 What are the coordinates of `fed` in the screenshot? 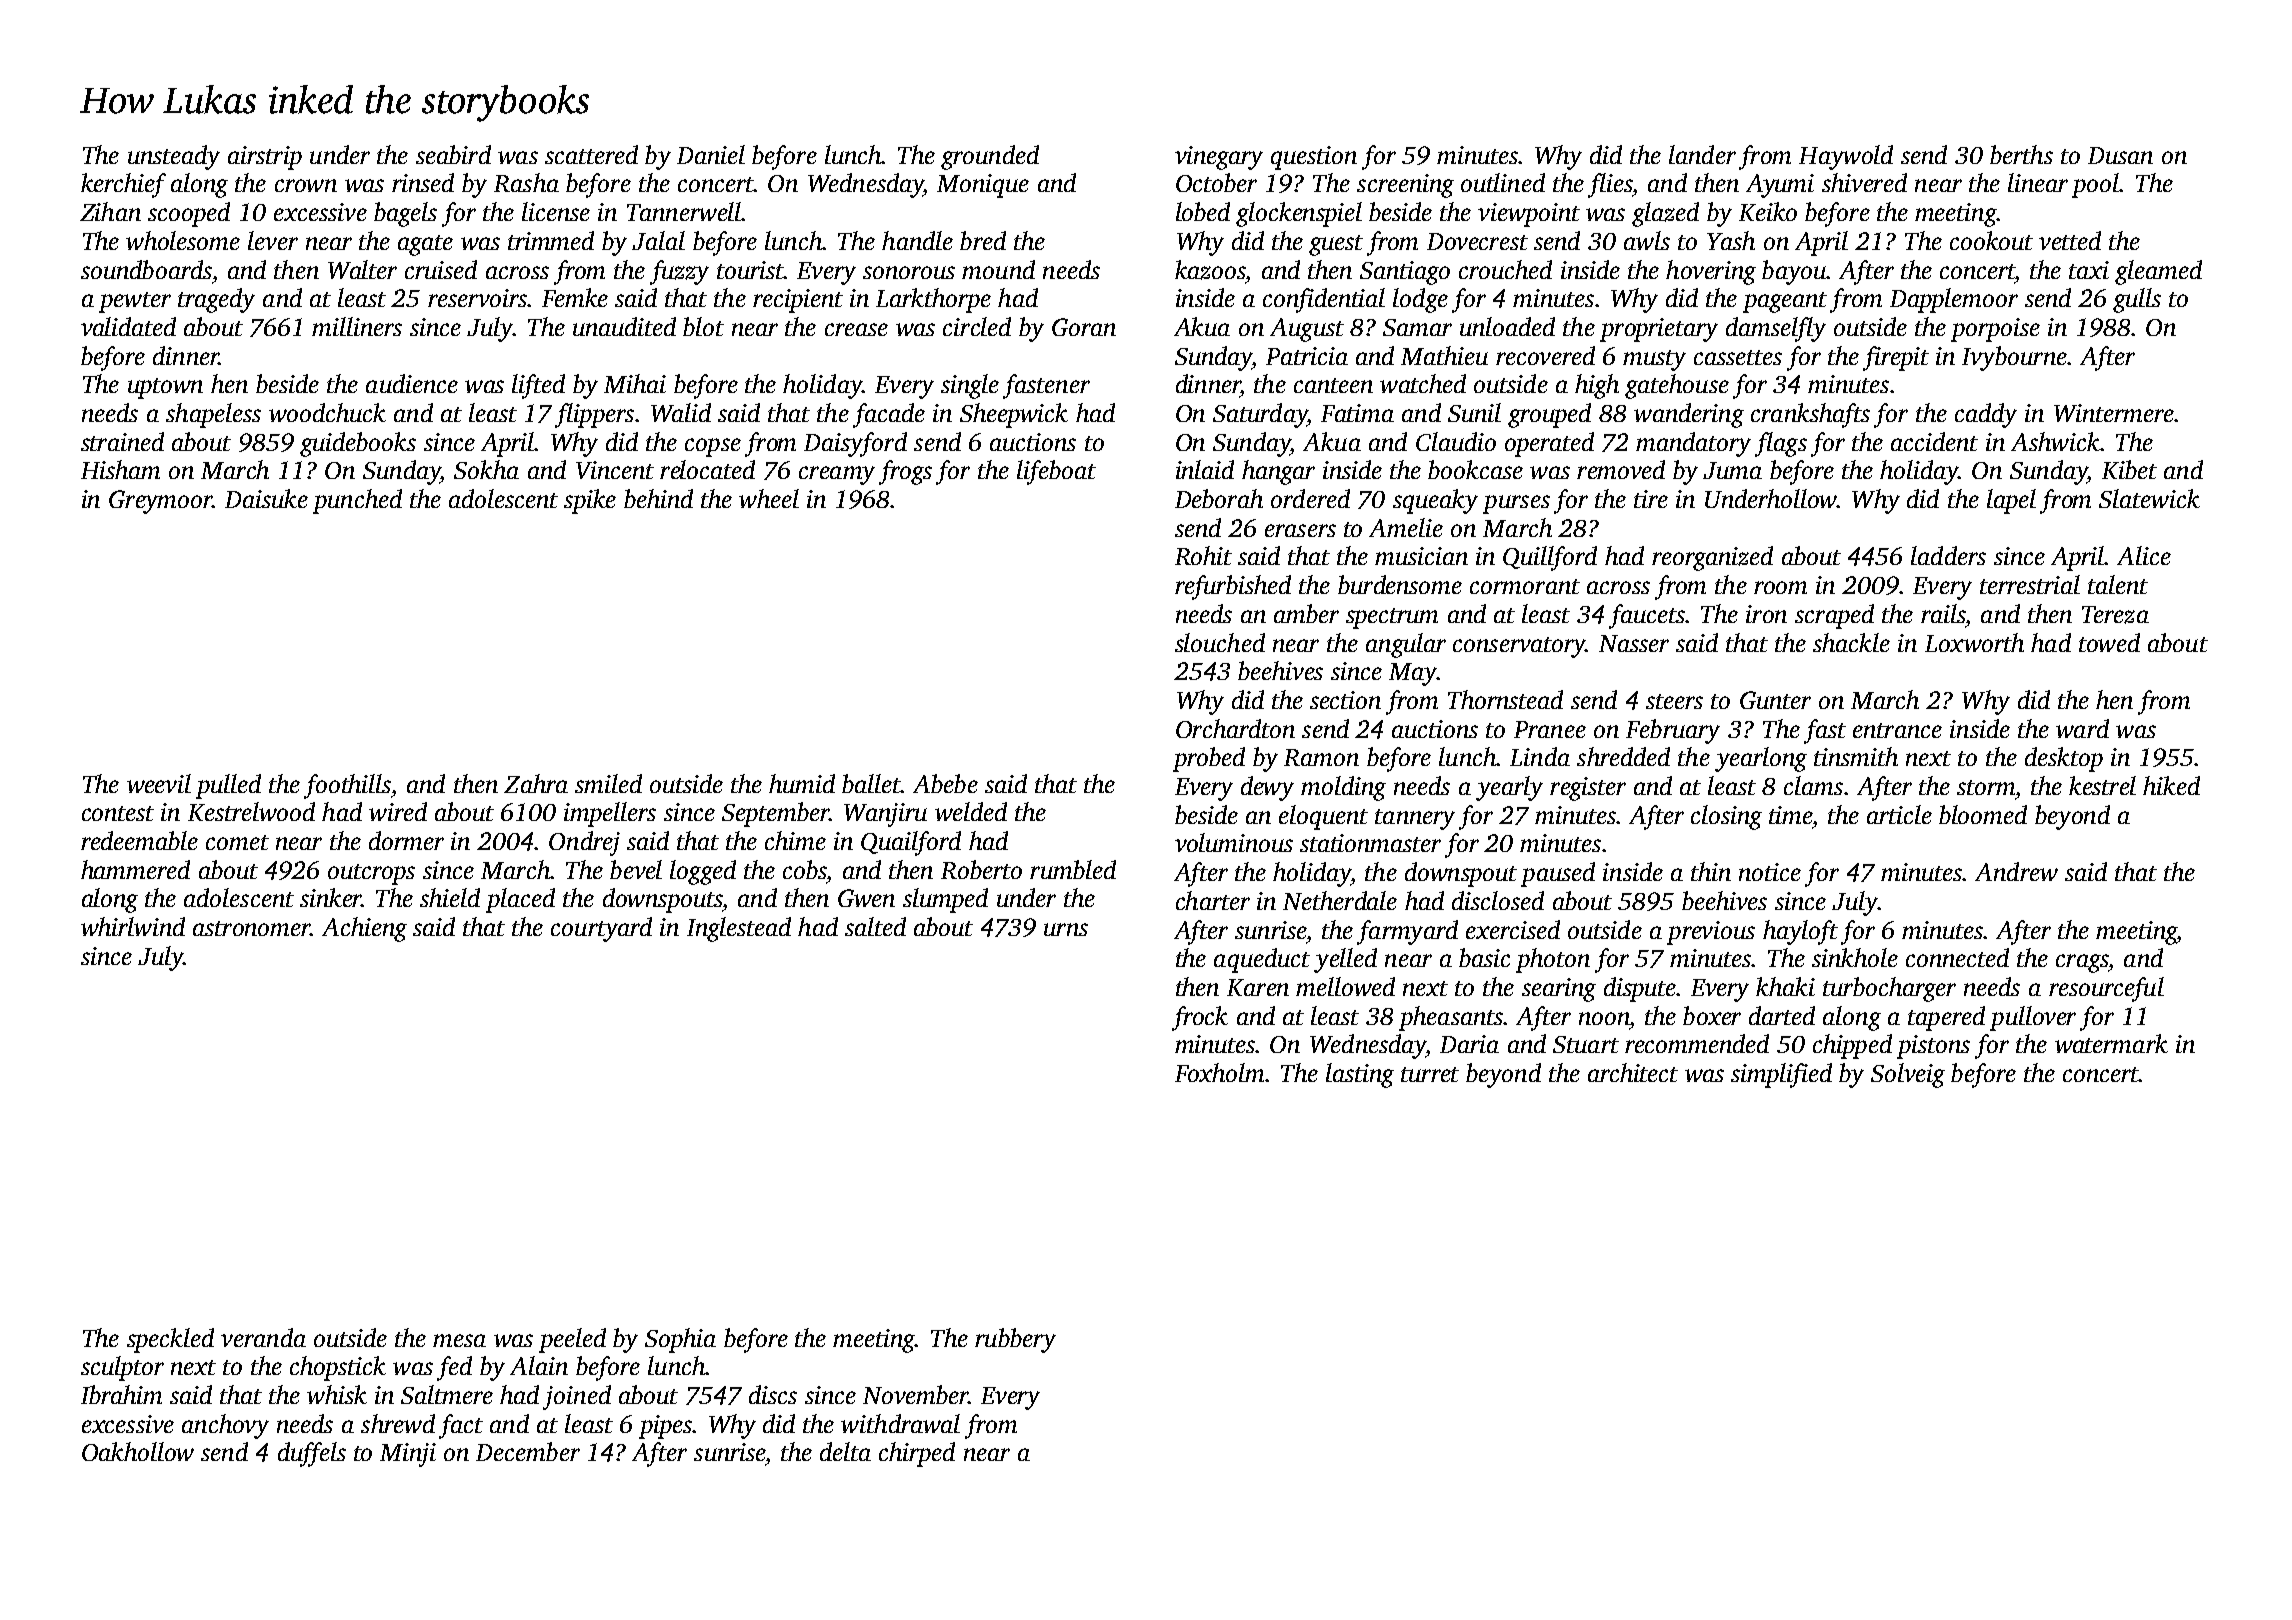 It's located at (454, 1368).
